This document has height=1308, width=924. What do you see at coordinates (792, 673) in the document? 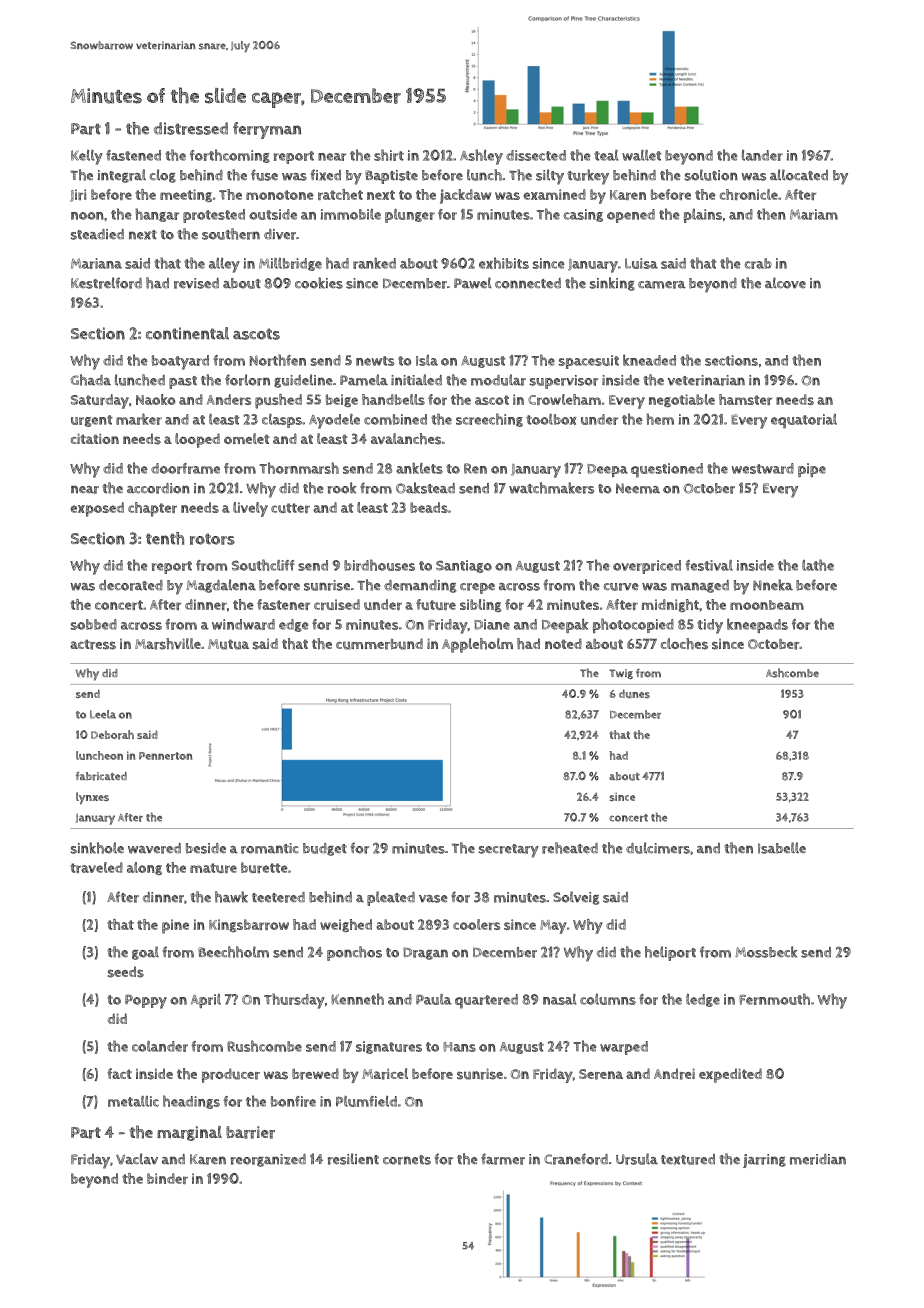
I see `Ashcombe` at bounding box center [792, 673].
